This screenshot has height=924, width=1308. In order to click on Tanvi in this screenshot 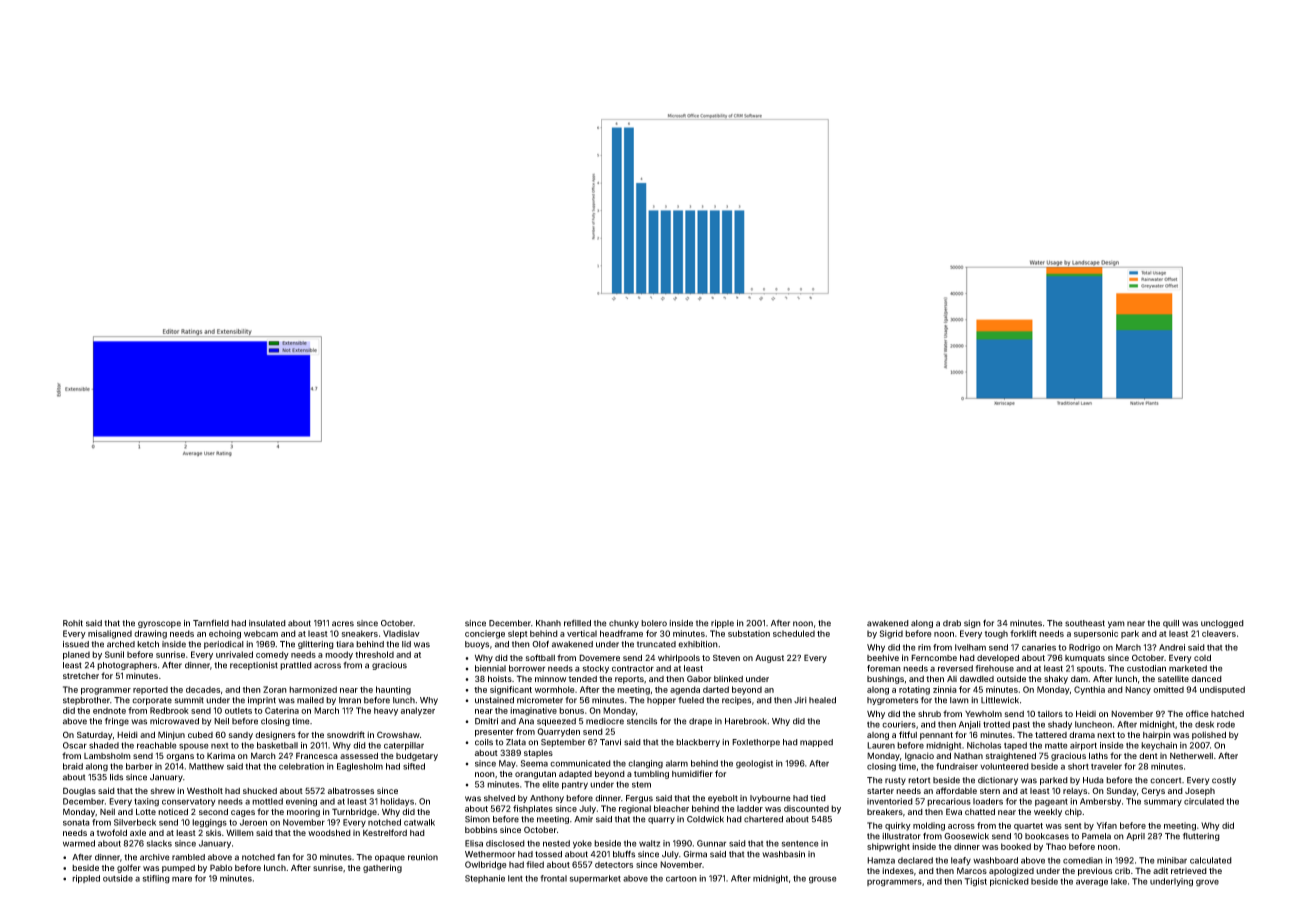, I will do `click(610, 742)`.
